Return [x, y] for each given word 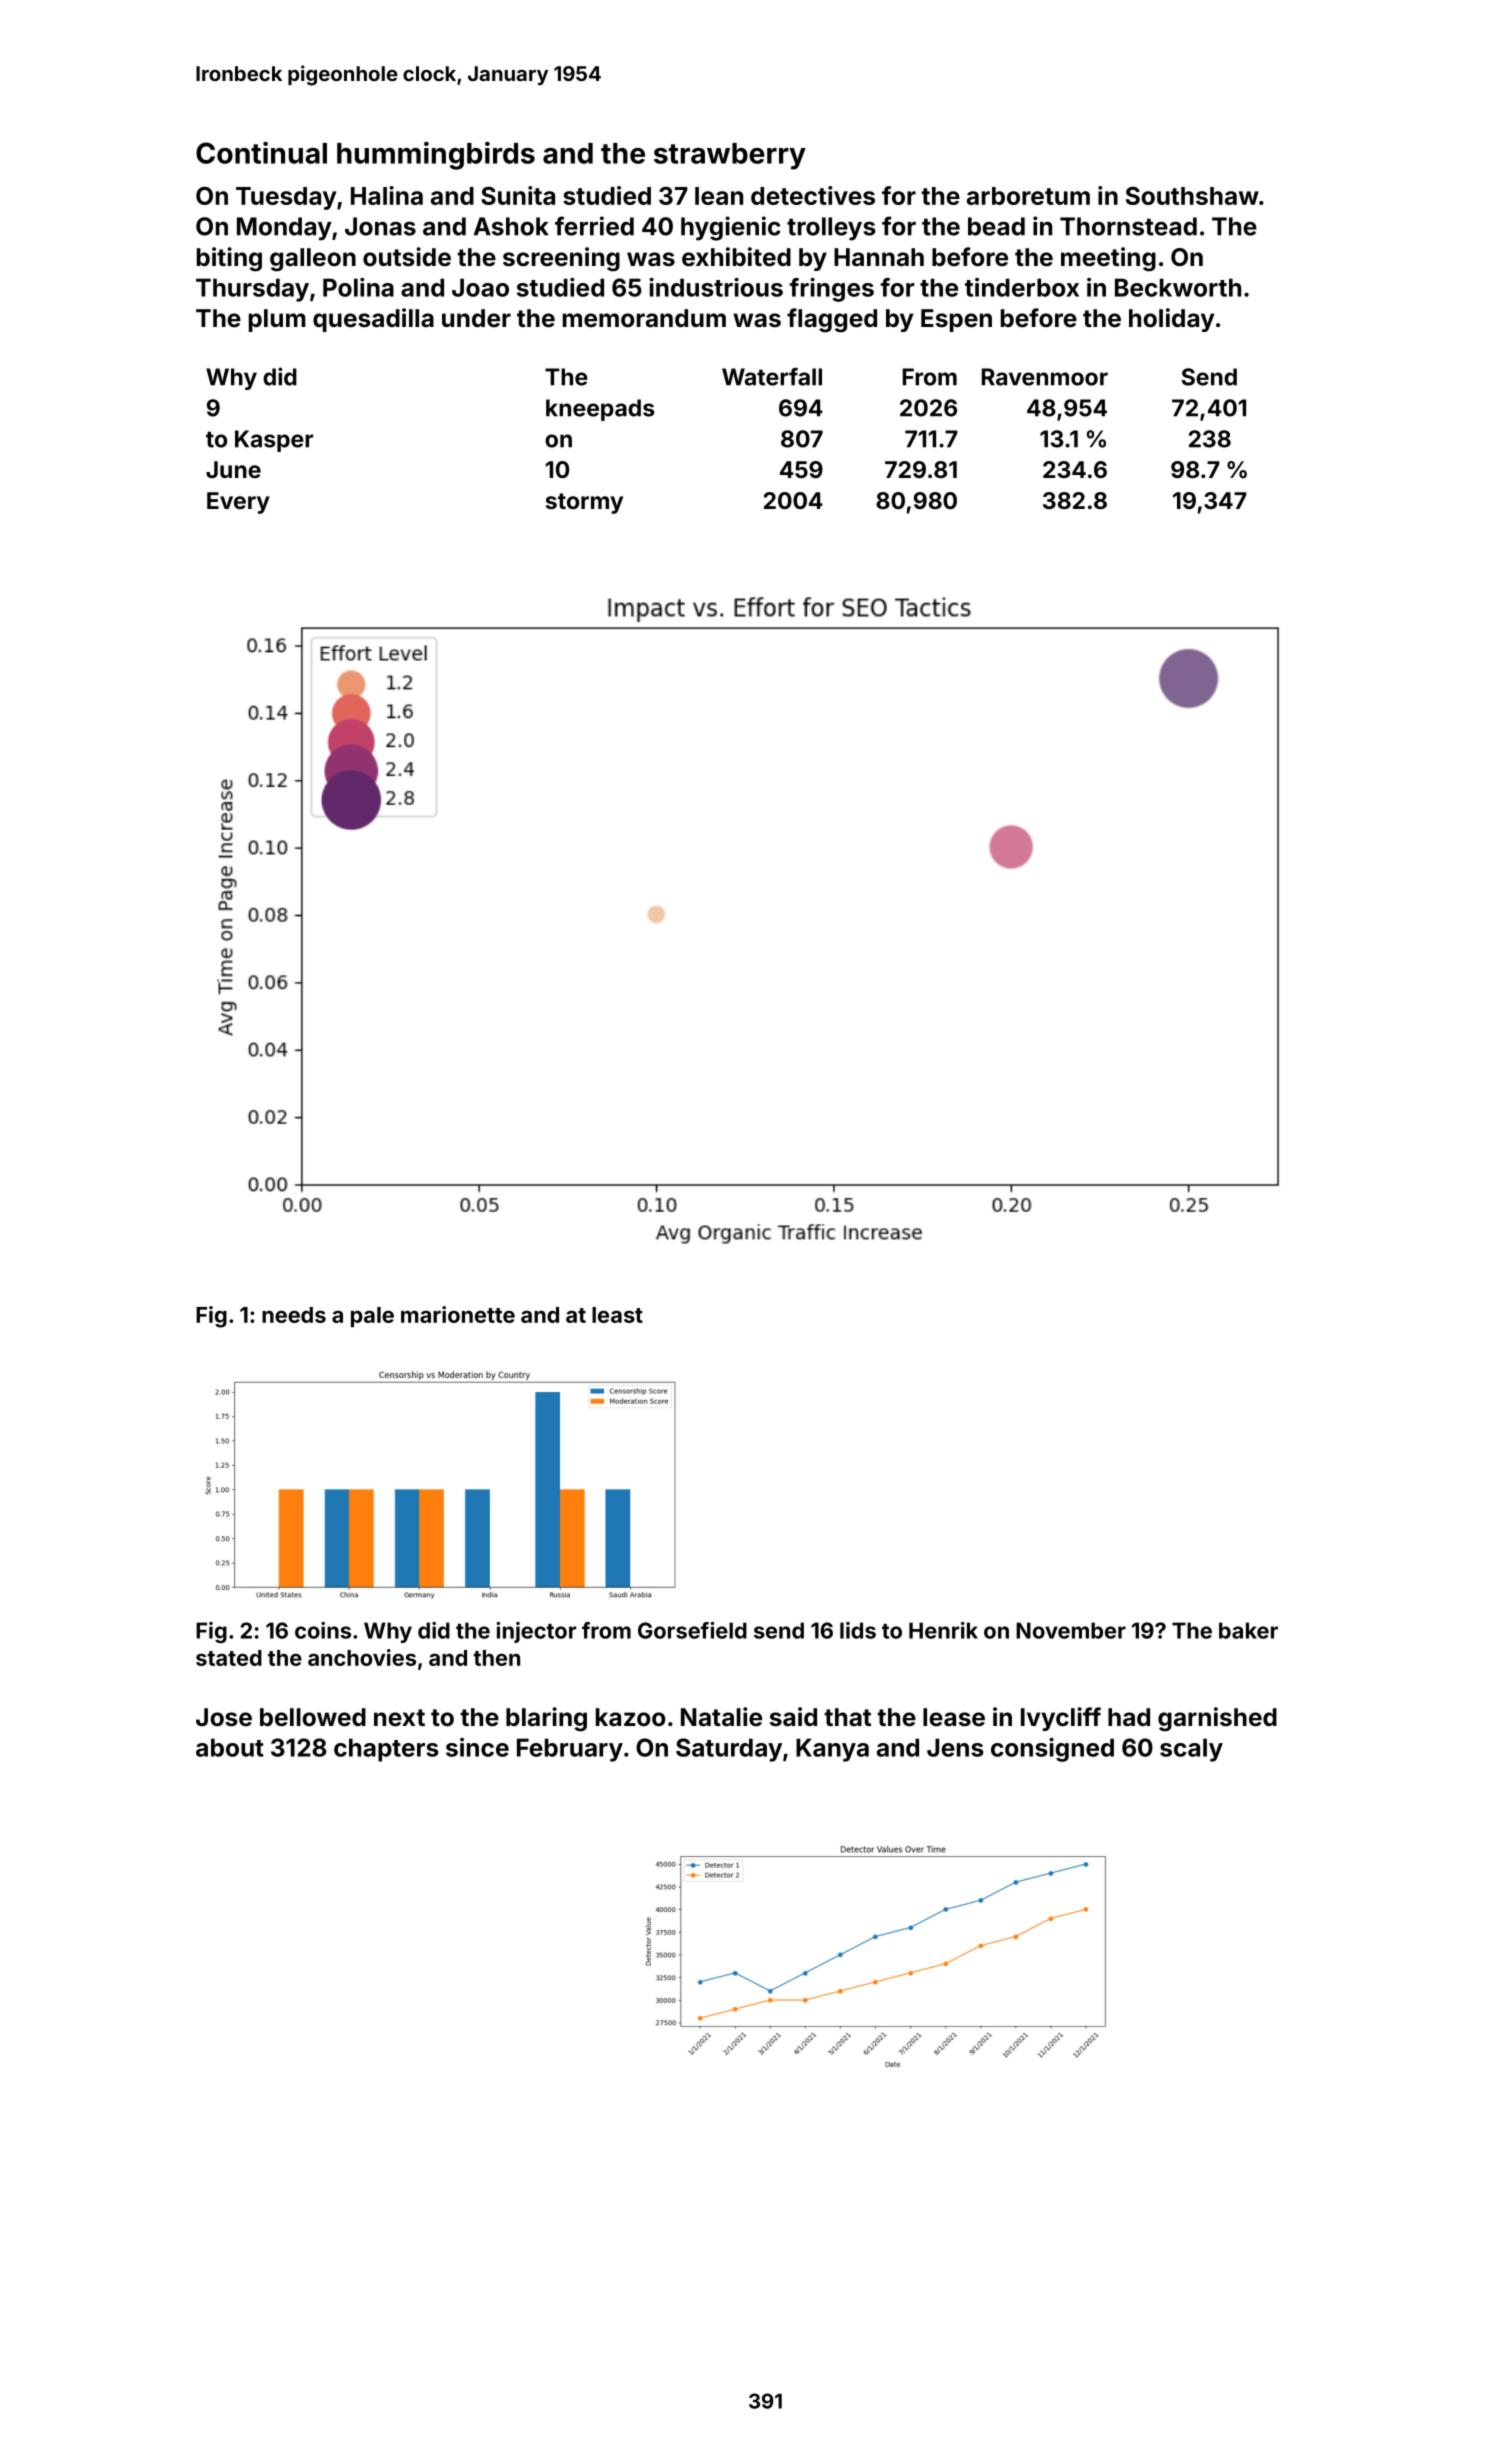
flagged [832, 320]
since [477, 1747]
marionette [458, 1314]
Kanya [832, 1750]
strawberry [730, 156]
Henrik [943, 1630]
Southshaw [1192, 196]
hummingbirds [436, 156]
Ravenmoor [1045, 377]
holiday [1172, 320]
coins [323, 1630]
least [617, 1315]
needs [294, 1315]
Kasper [274, 441]
